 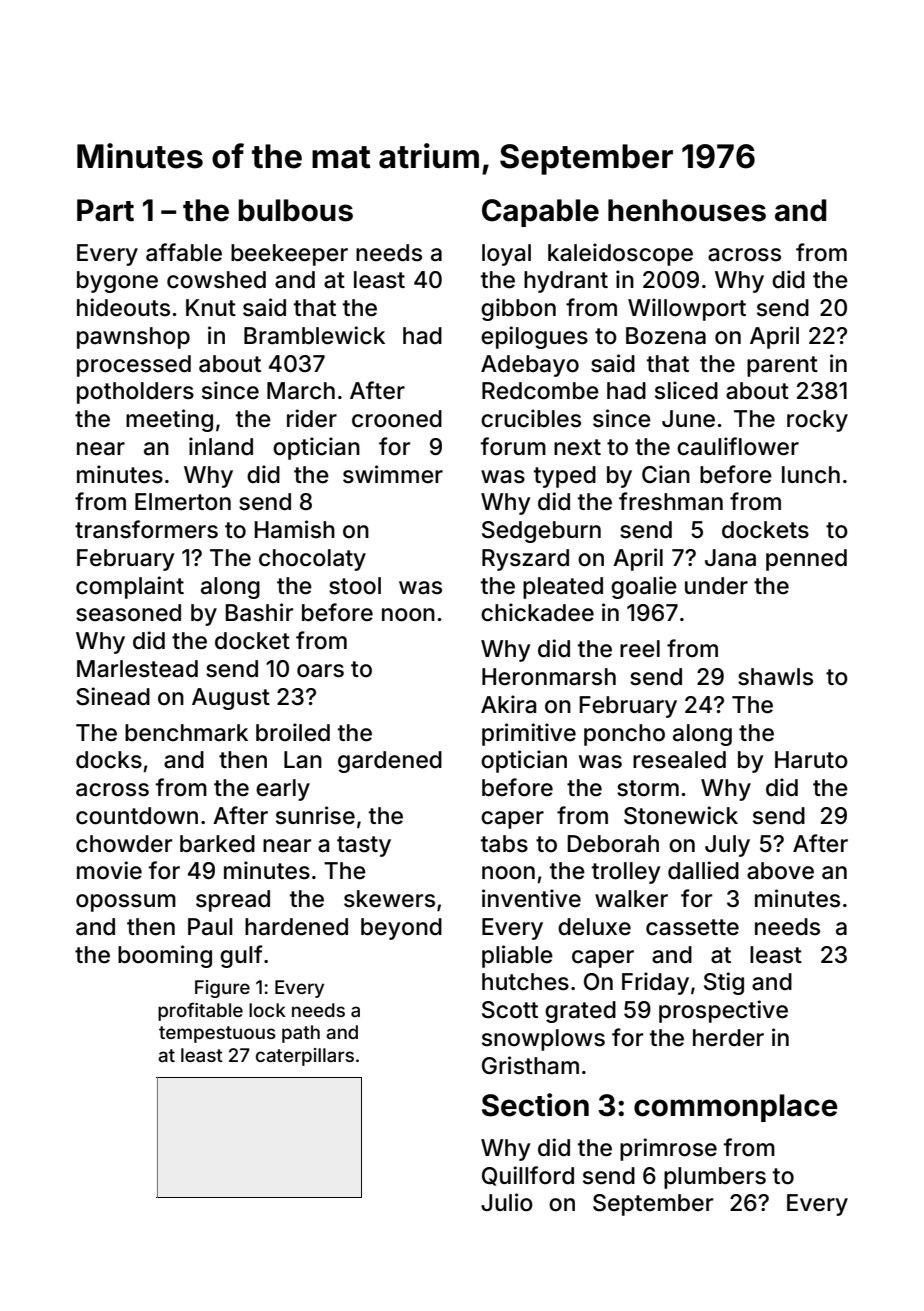 I want to click on Julio, so click(x=507, y=1202).
